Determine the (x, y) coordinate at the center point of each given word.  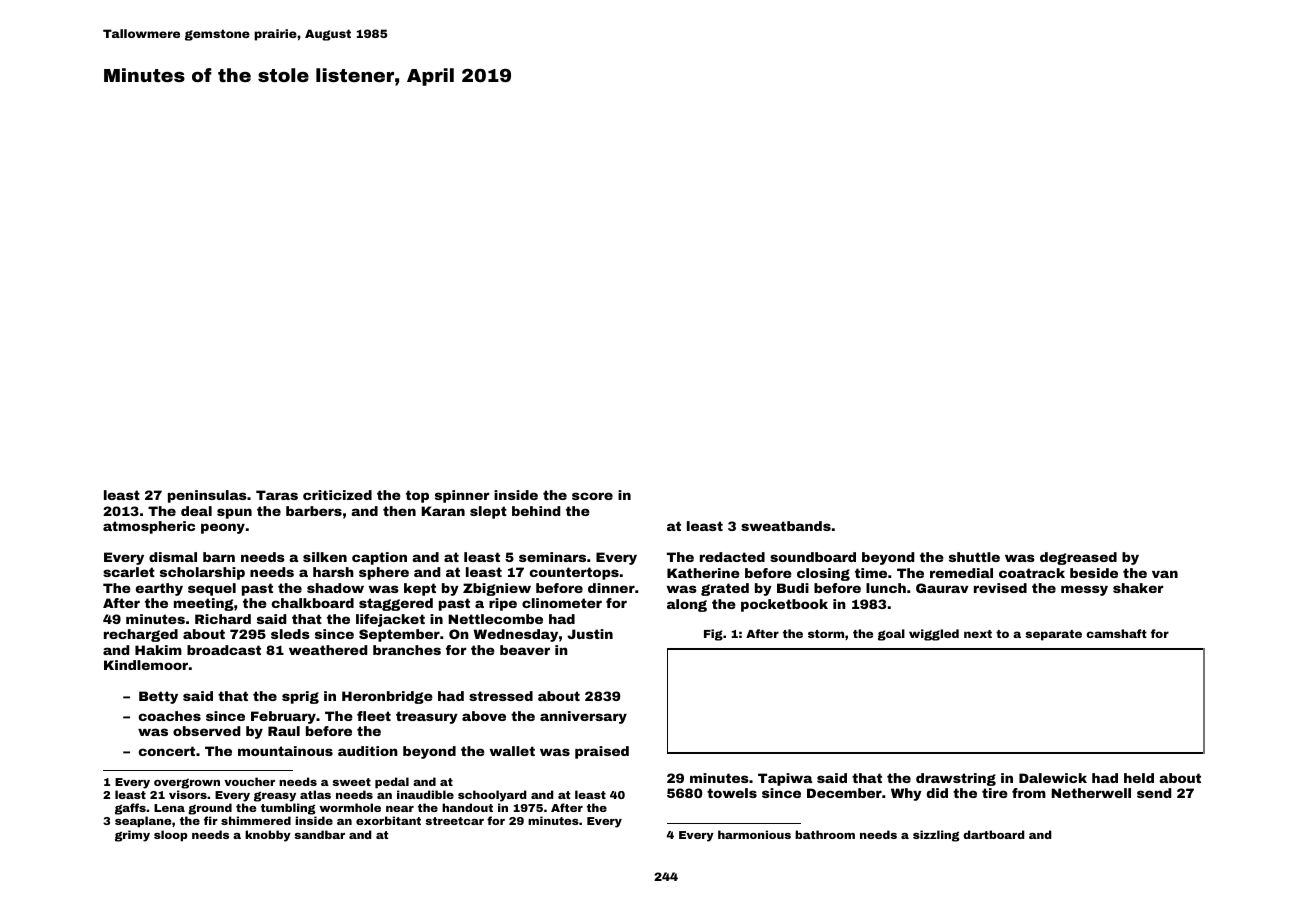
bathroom (825, 834)
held (1139, 778)
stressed (501, 696)
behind (536, 511)
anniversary (583, 717)
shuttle (974, 557)
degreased (1078, 558)
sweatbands (786, 526)
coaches (170, 716)
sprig (300, 697)
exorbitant (388, 820)
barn (219, 557)
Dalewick (1053, 778)
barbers (314, 511)
